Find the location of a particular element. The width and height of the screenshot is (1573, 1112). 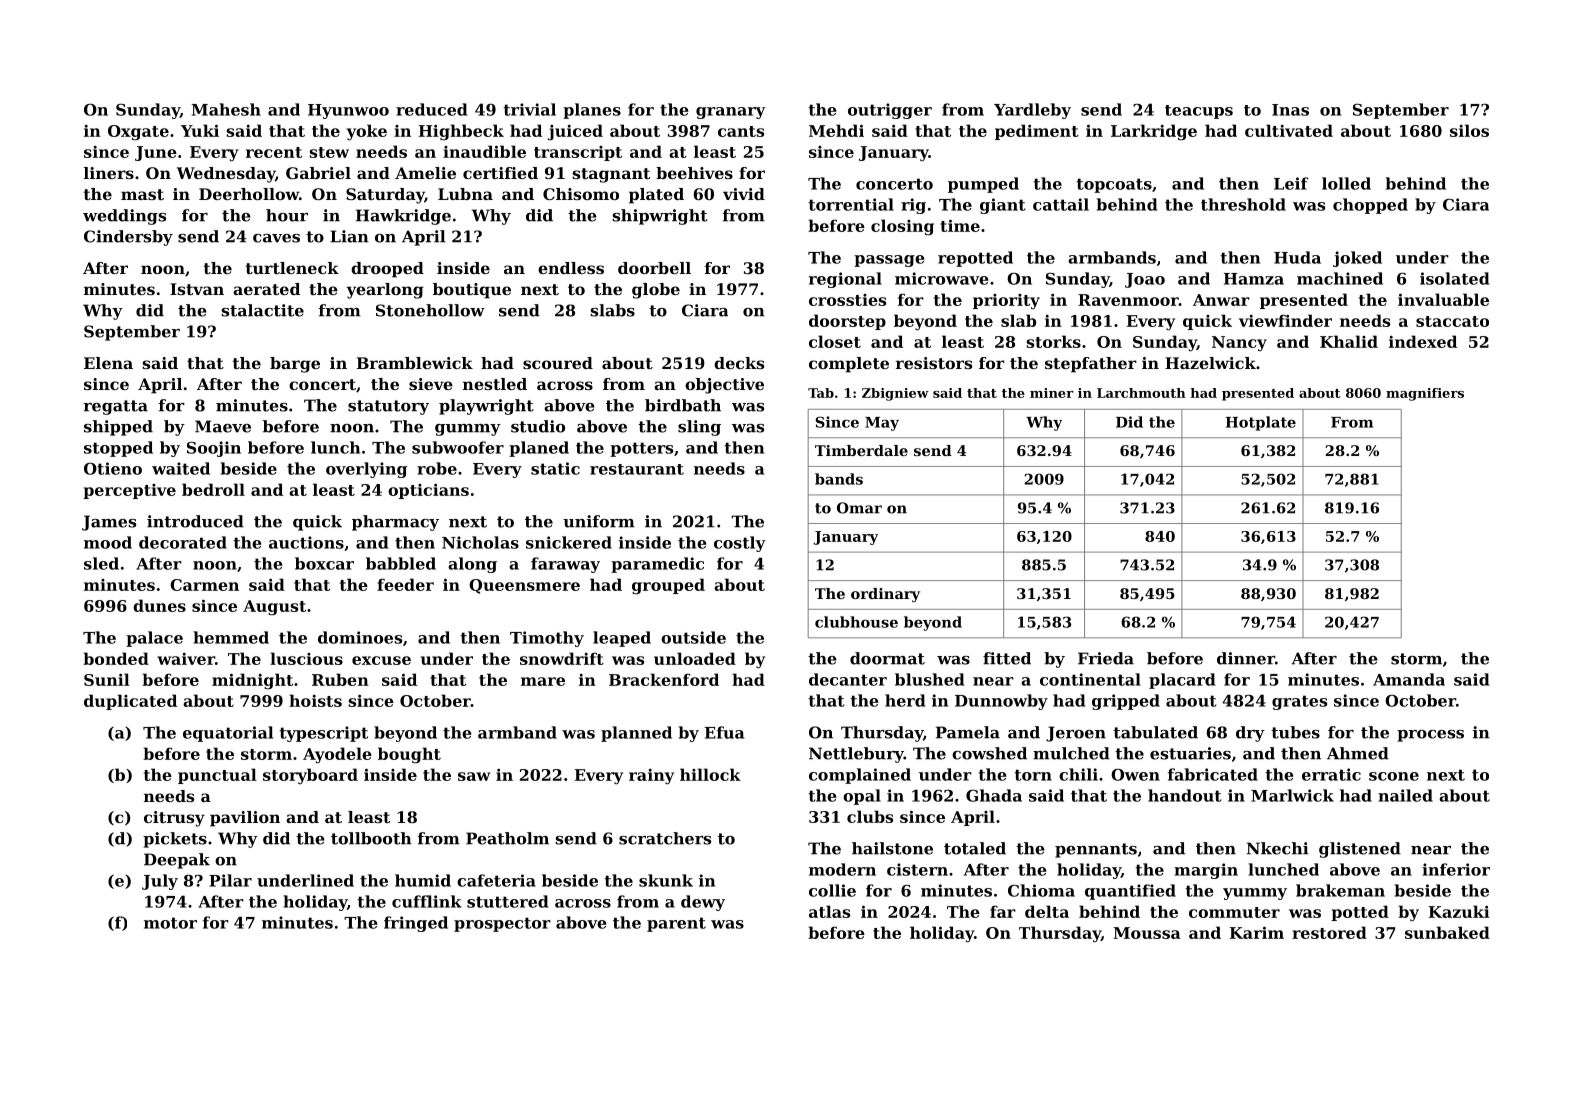

regatta is located at coordinates (115, 407).
